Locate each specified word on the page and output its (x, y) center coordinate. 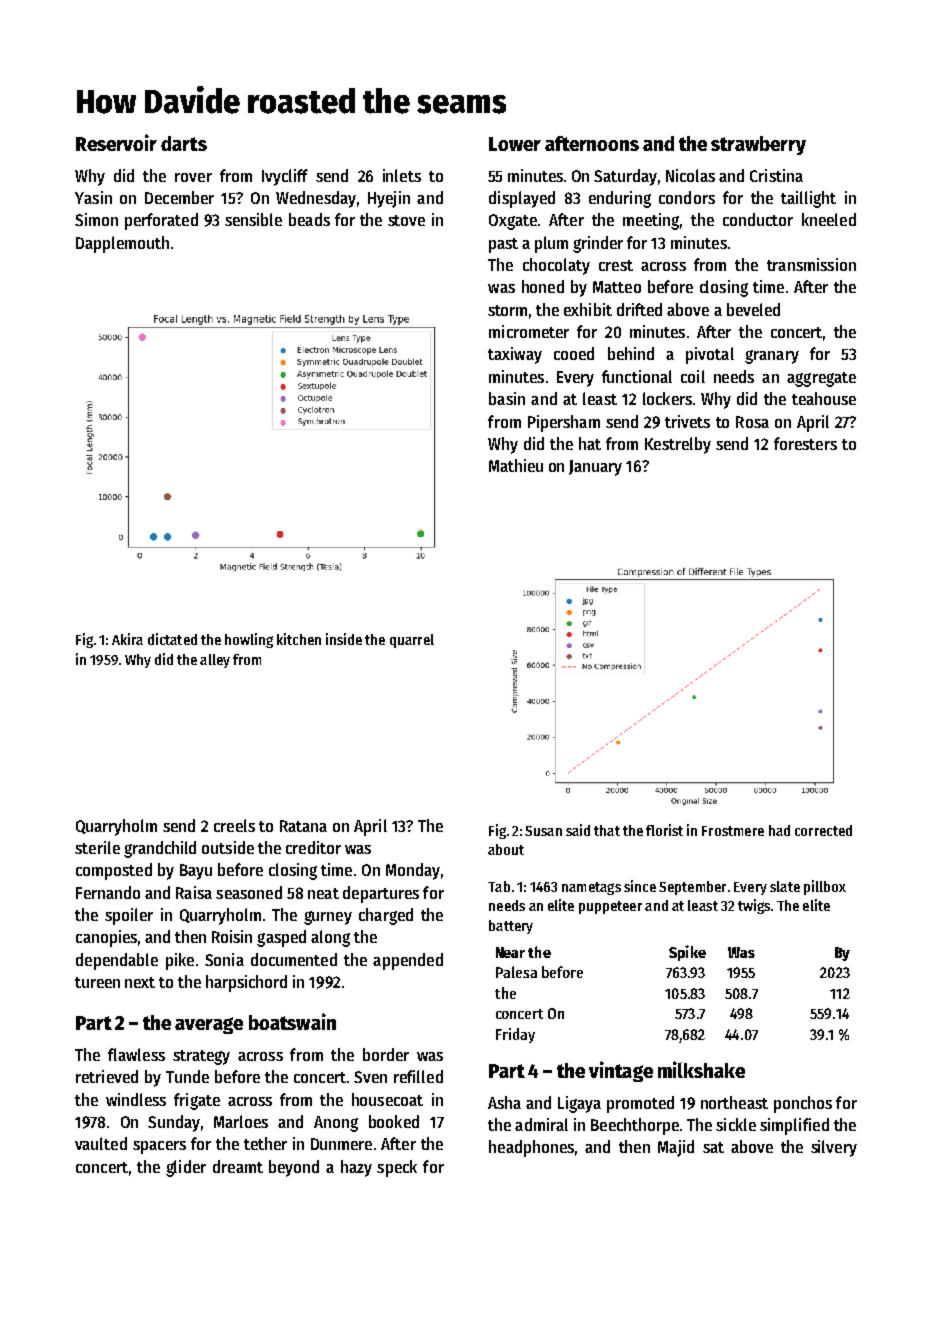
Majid (676, 1148)
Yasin (93, 197)
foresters (805, 443)
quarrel (412, 641)
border (386, 1054)
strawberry (758, 145)
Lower (515, 144)
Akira (127, 639)
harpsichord (246, 983)
